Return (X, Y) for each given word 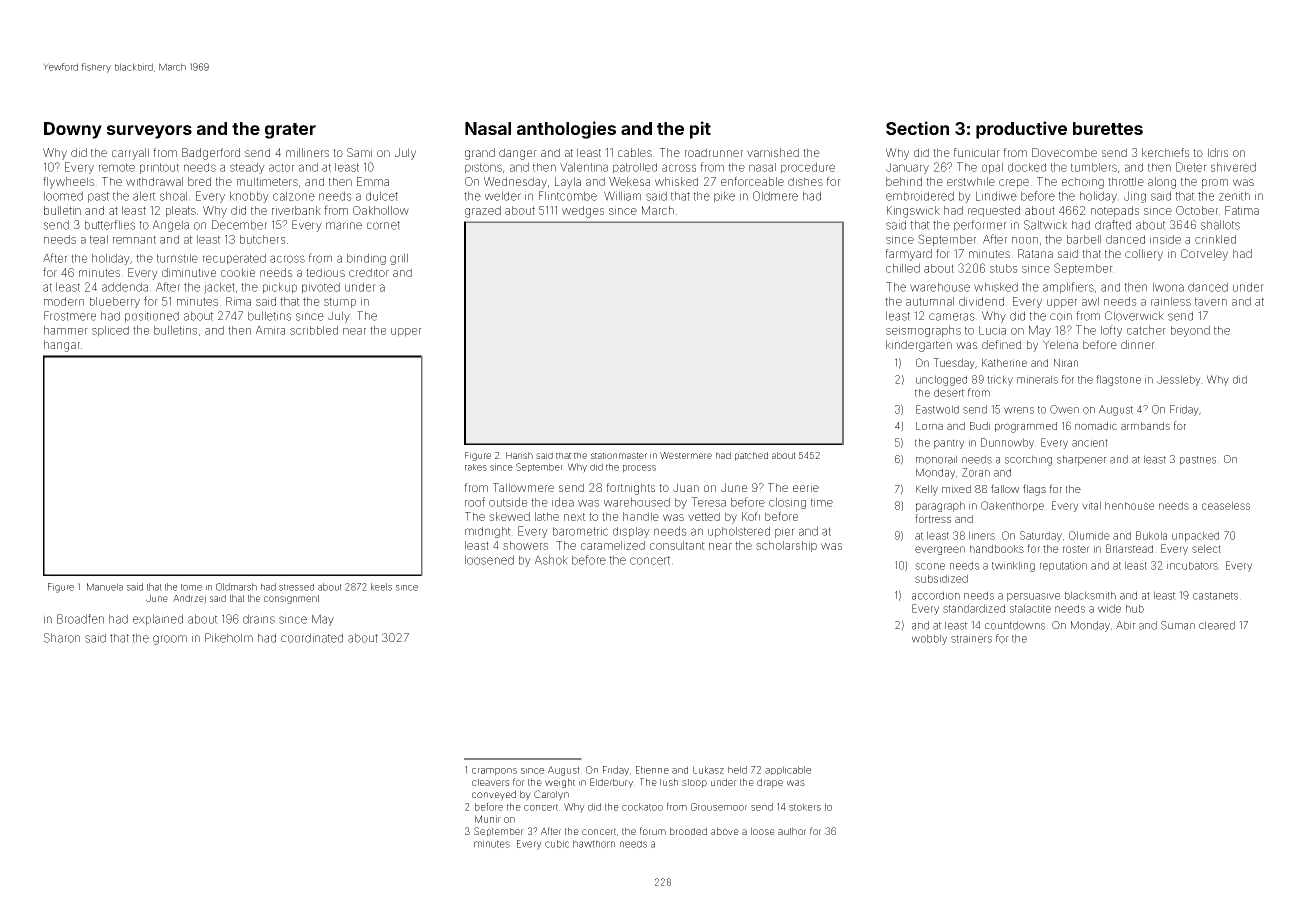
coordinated (312, 638)
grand (480, 154)
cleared (1217, 625)
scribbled (314, 330)
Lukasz (708, 770)
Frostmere (70, 316)
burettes (1108, 128)
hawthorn (594, 844)
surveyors (149, 132)
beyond (1190, 331)
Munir (488, 819)
